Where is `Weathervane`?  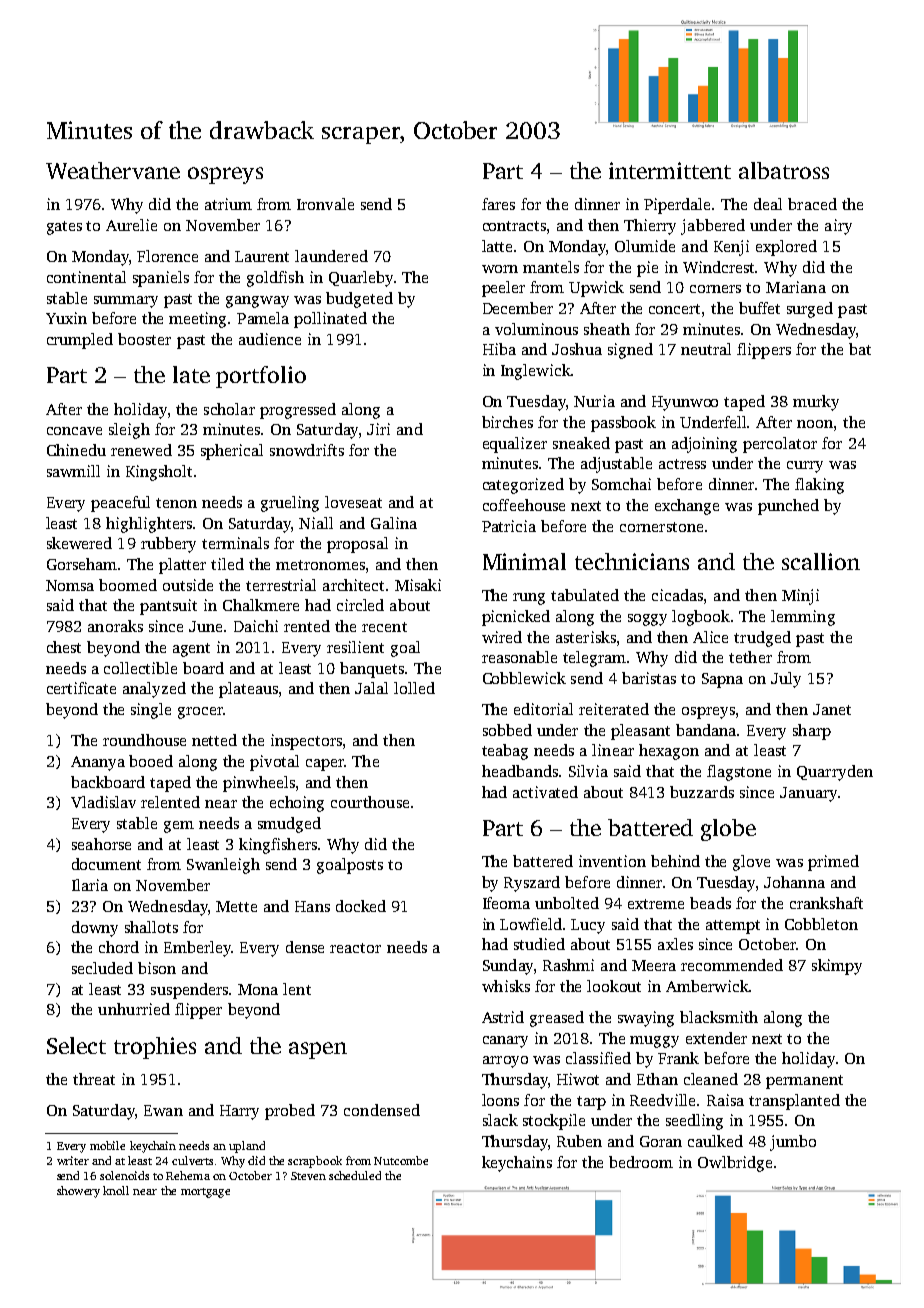
Weathervane is located at coordinates (113, 170).
